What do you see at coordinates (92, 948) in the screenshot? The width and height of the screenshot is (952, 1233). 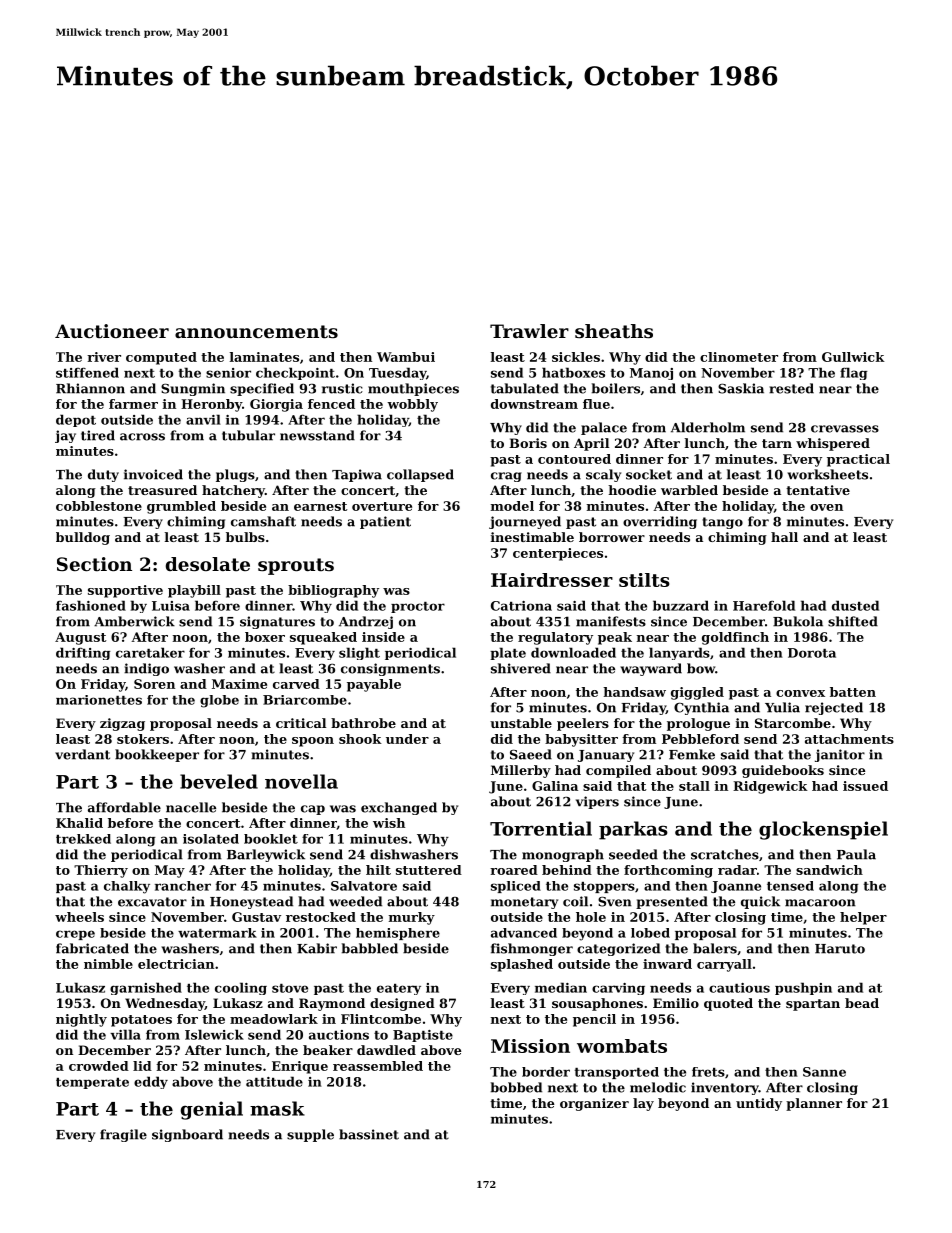 I see `fabricated` at bounding box center [92, 948].
